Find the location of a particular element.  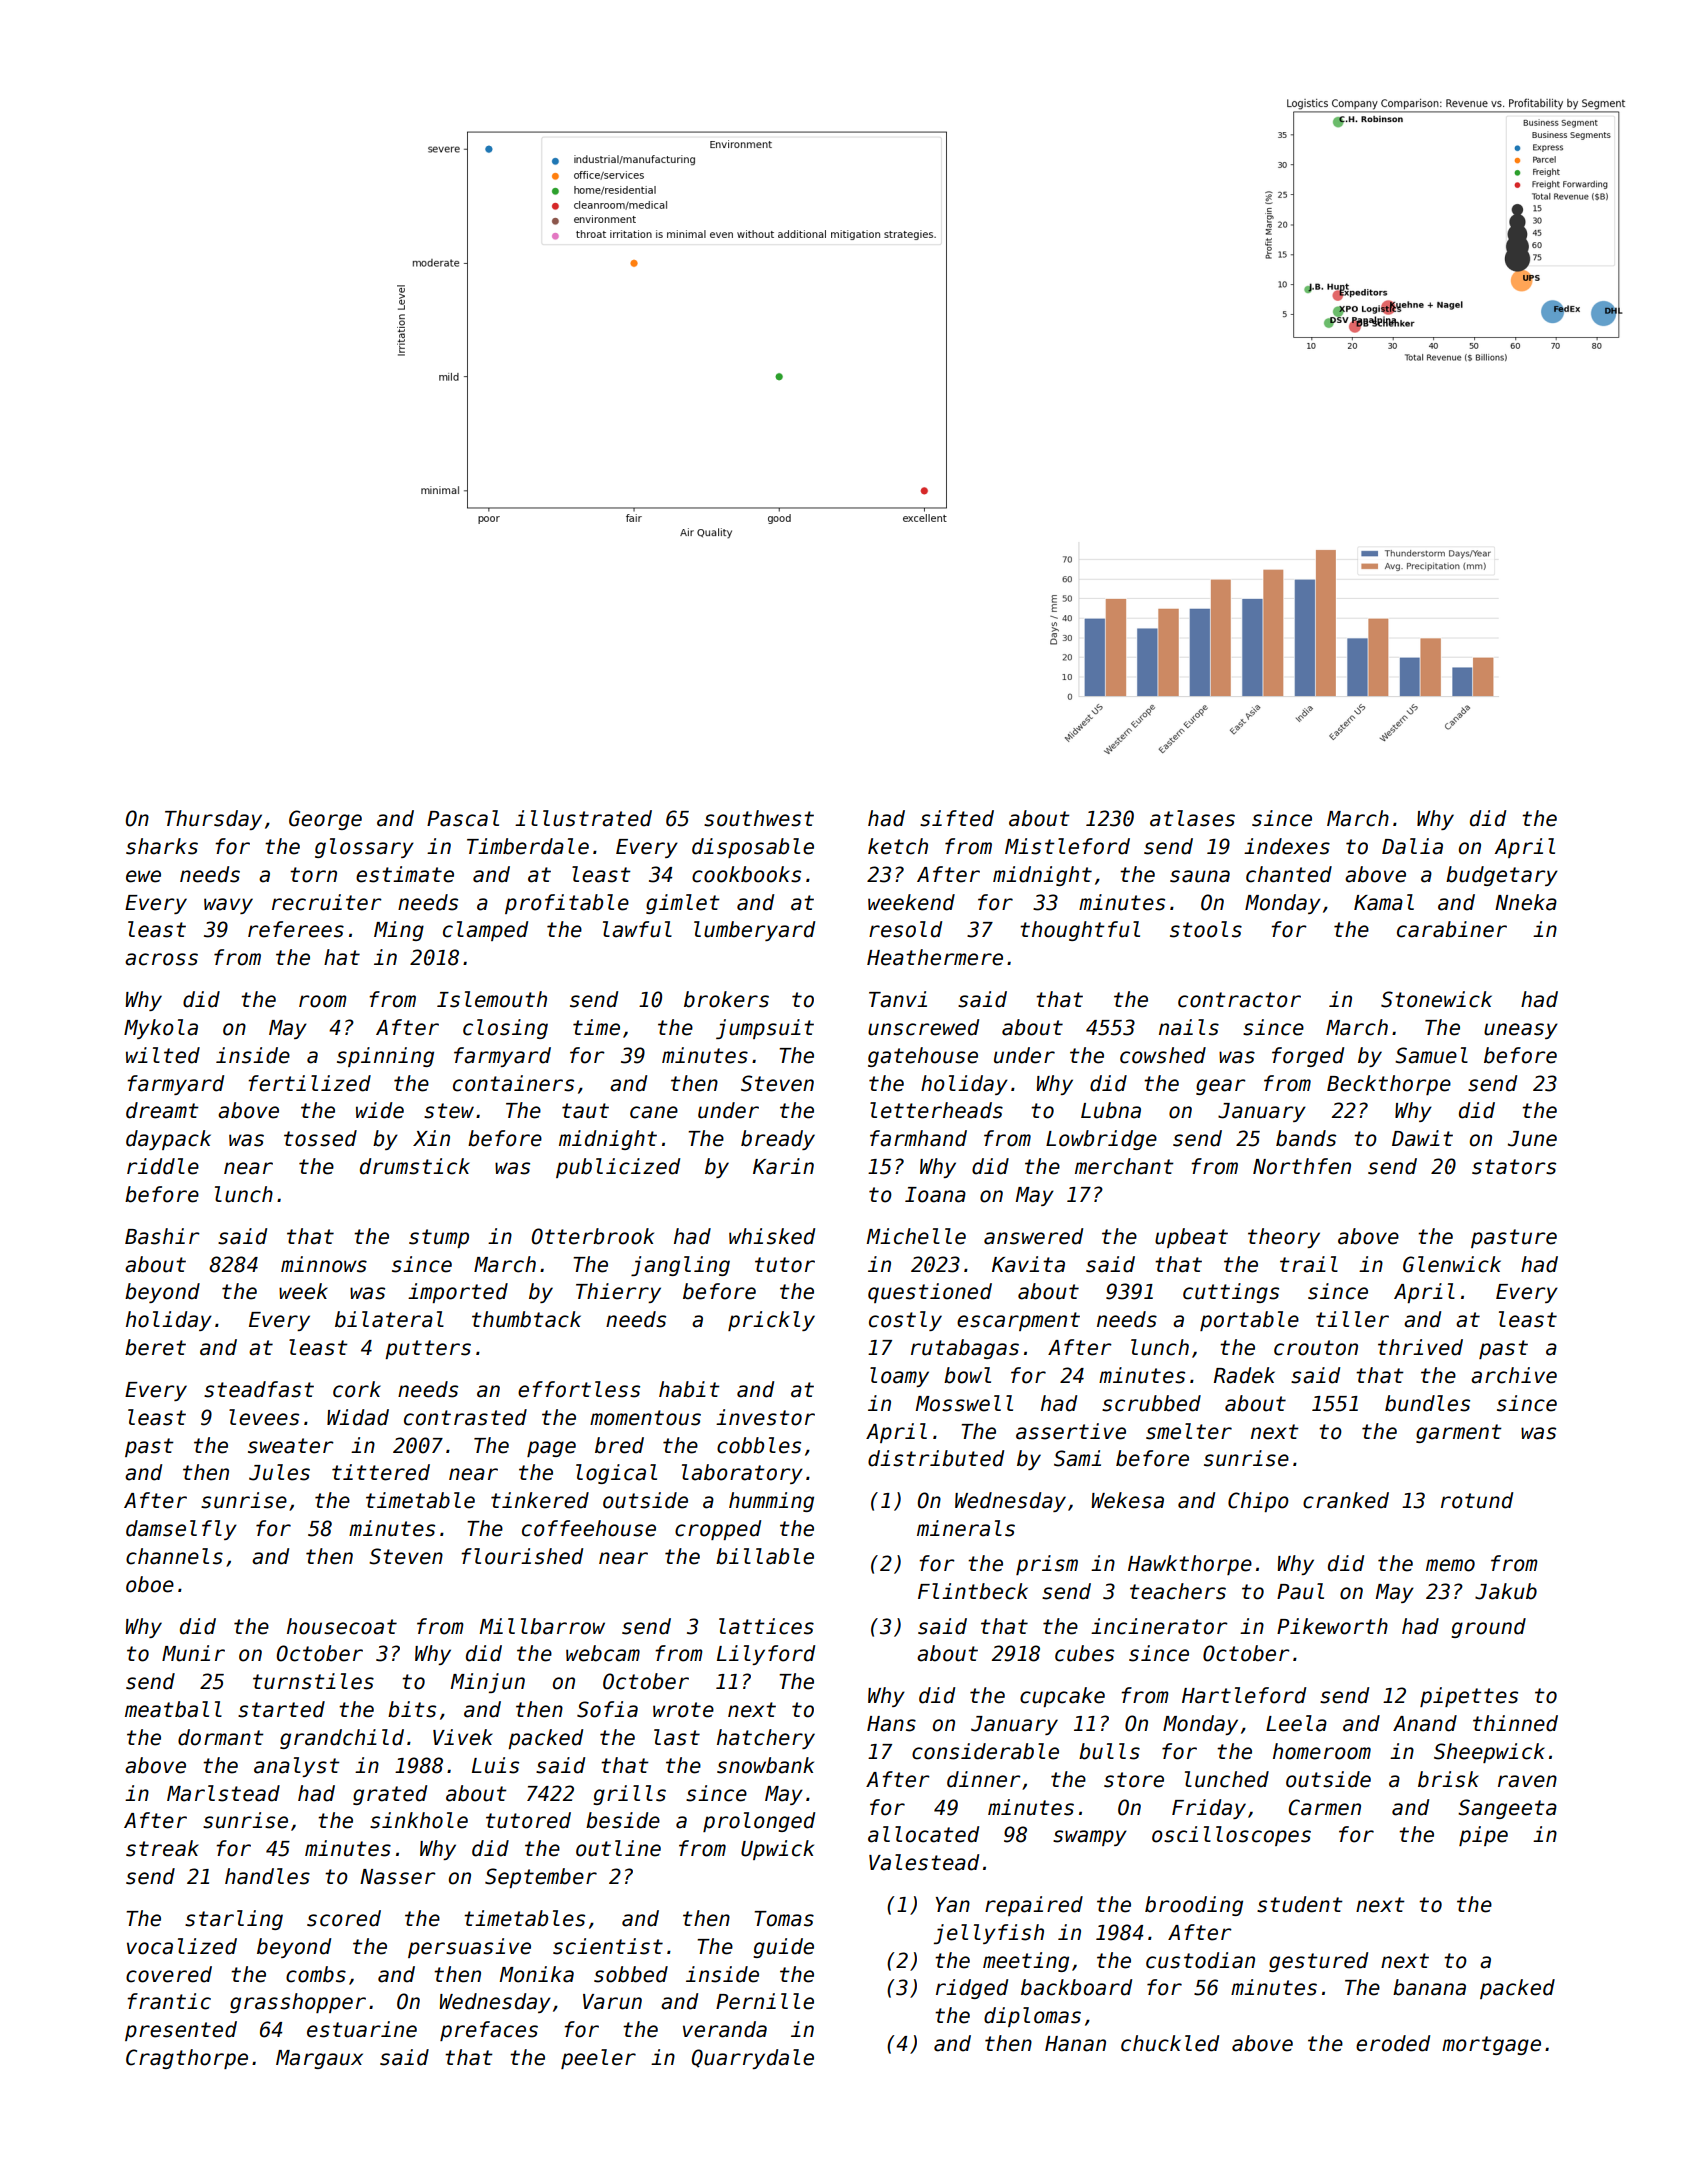

bands is located at coordinates (1306, 1138).
